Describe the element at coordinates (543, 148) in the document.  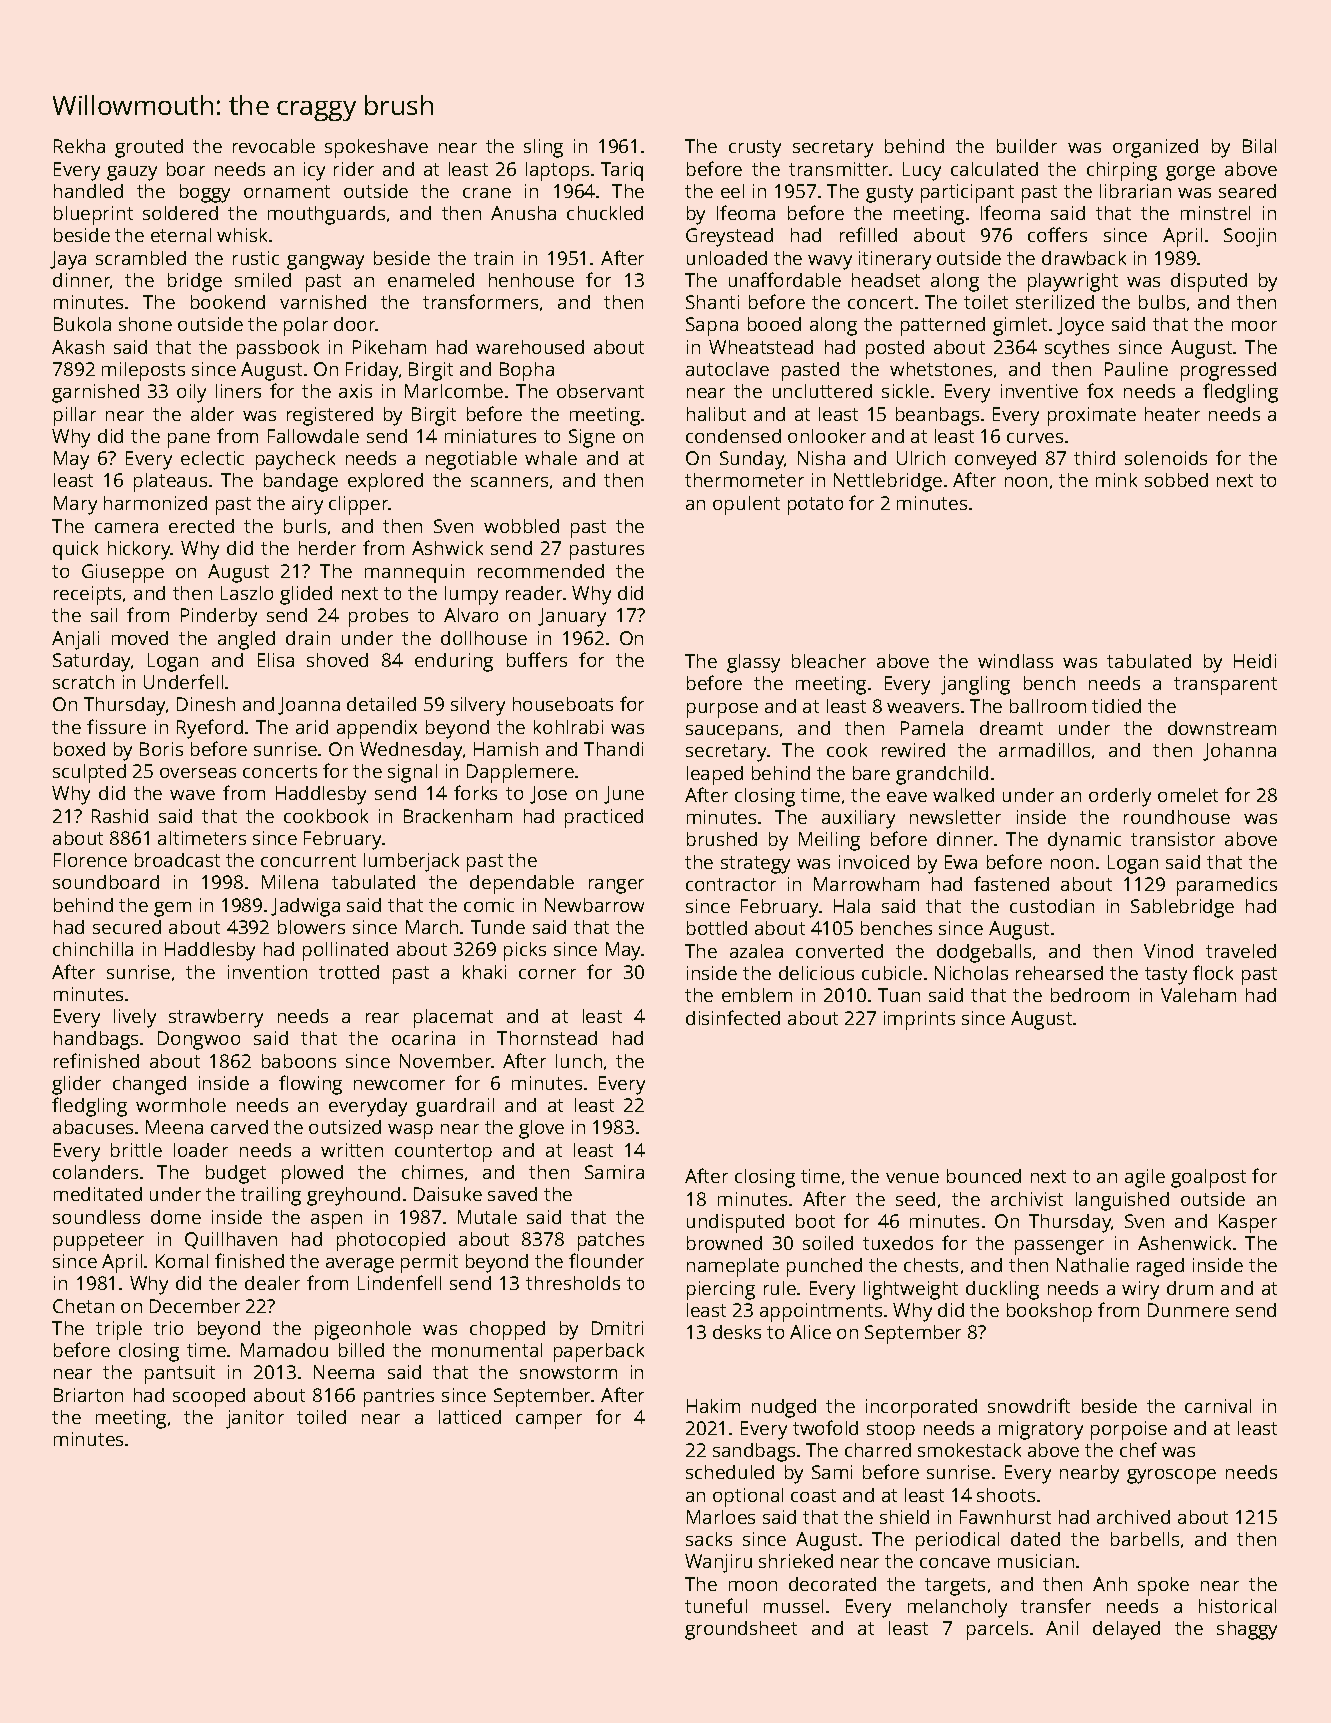
I see `sling` at that location.
